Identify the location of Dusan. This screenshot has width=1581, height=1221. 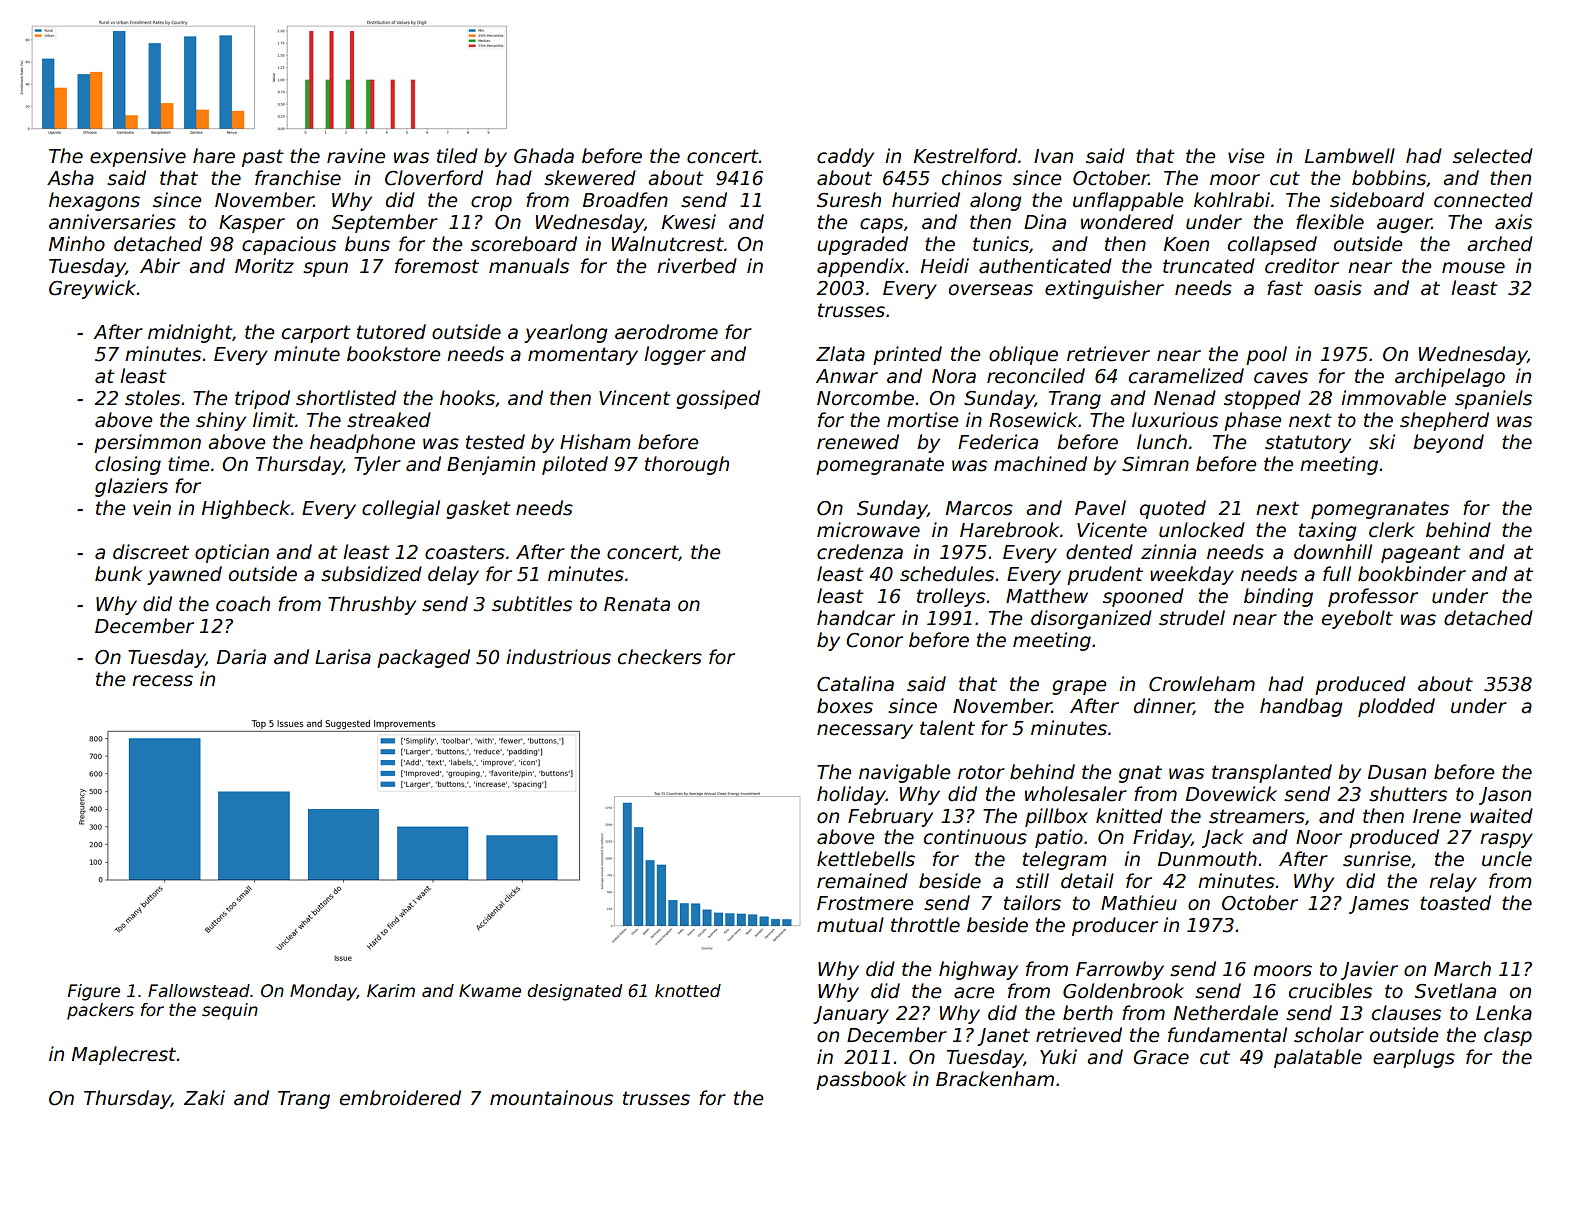
(1397, 772).
